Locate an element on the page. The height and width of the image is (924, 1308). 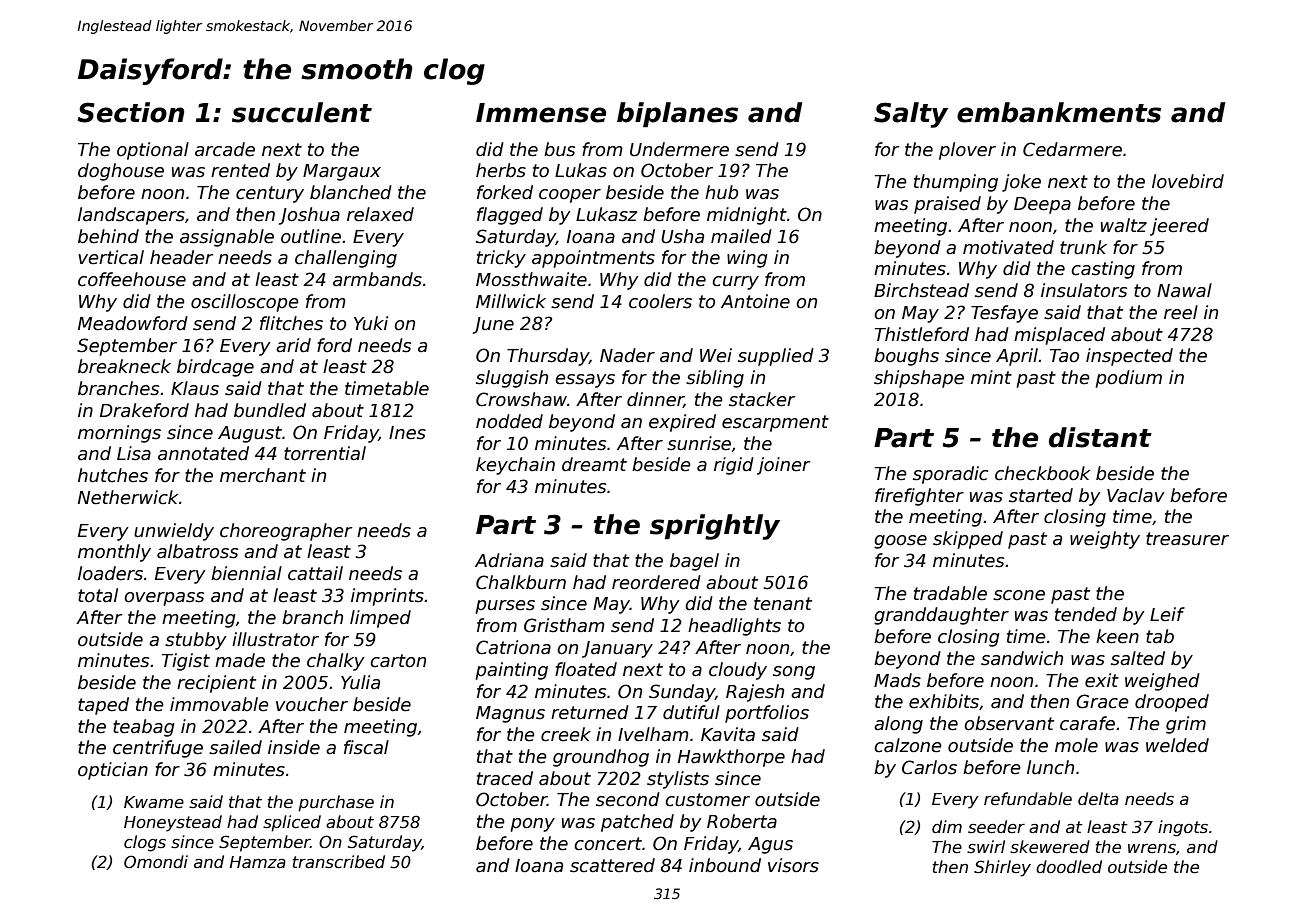
hub is located at coordinates (721, 192).
